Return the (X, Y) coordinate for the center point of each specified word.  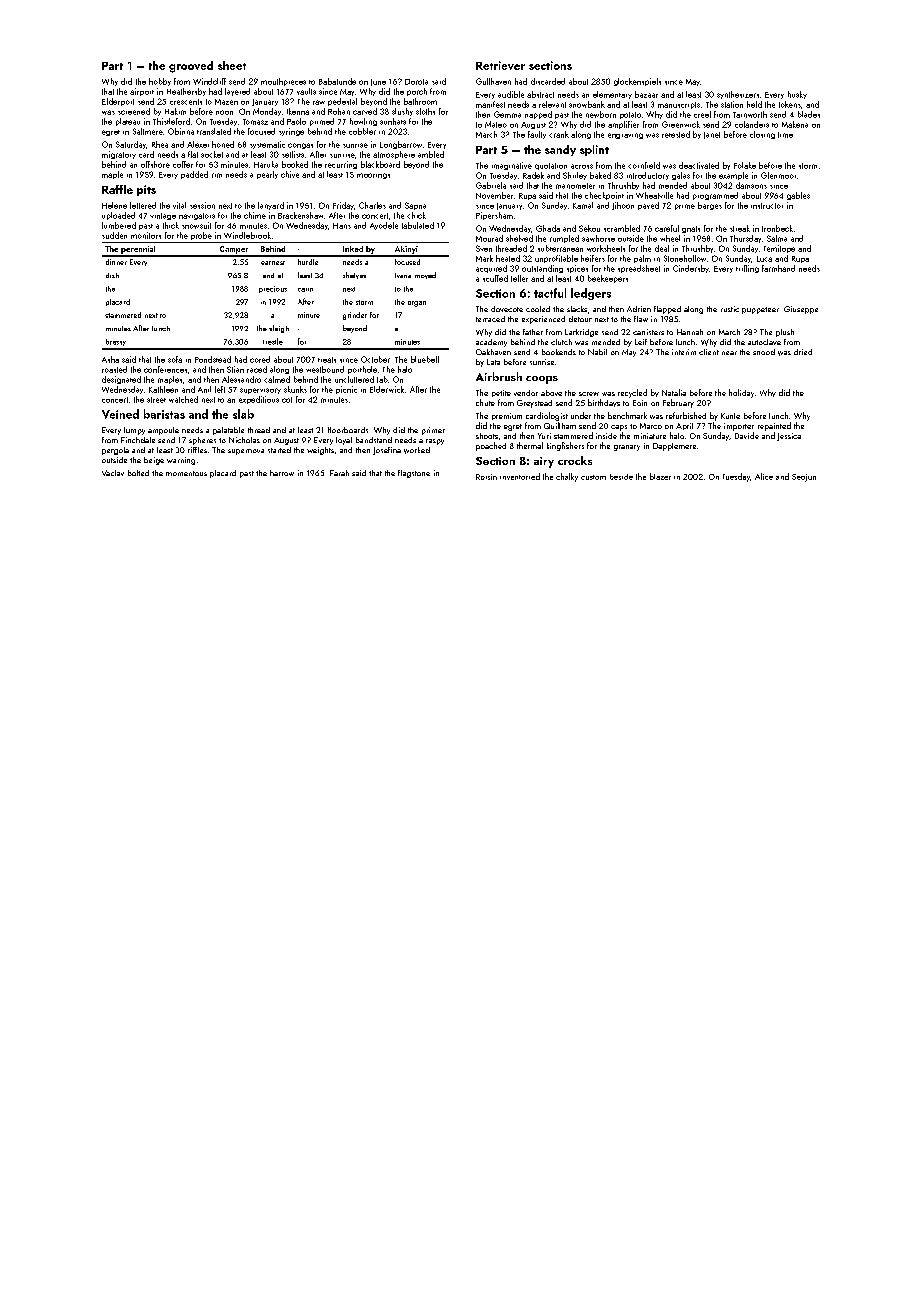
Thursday (745, 239)
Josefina (387, 451)
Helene (114, 205)
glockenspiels (637, 82)
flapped (667, 310)
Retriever (500, 65)
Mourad (489, 238)
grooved (191, 67)
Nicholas (244, 440)
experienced (543, 320)
